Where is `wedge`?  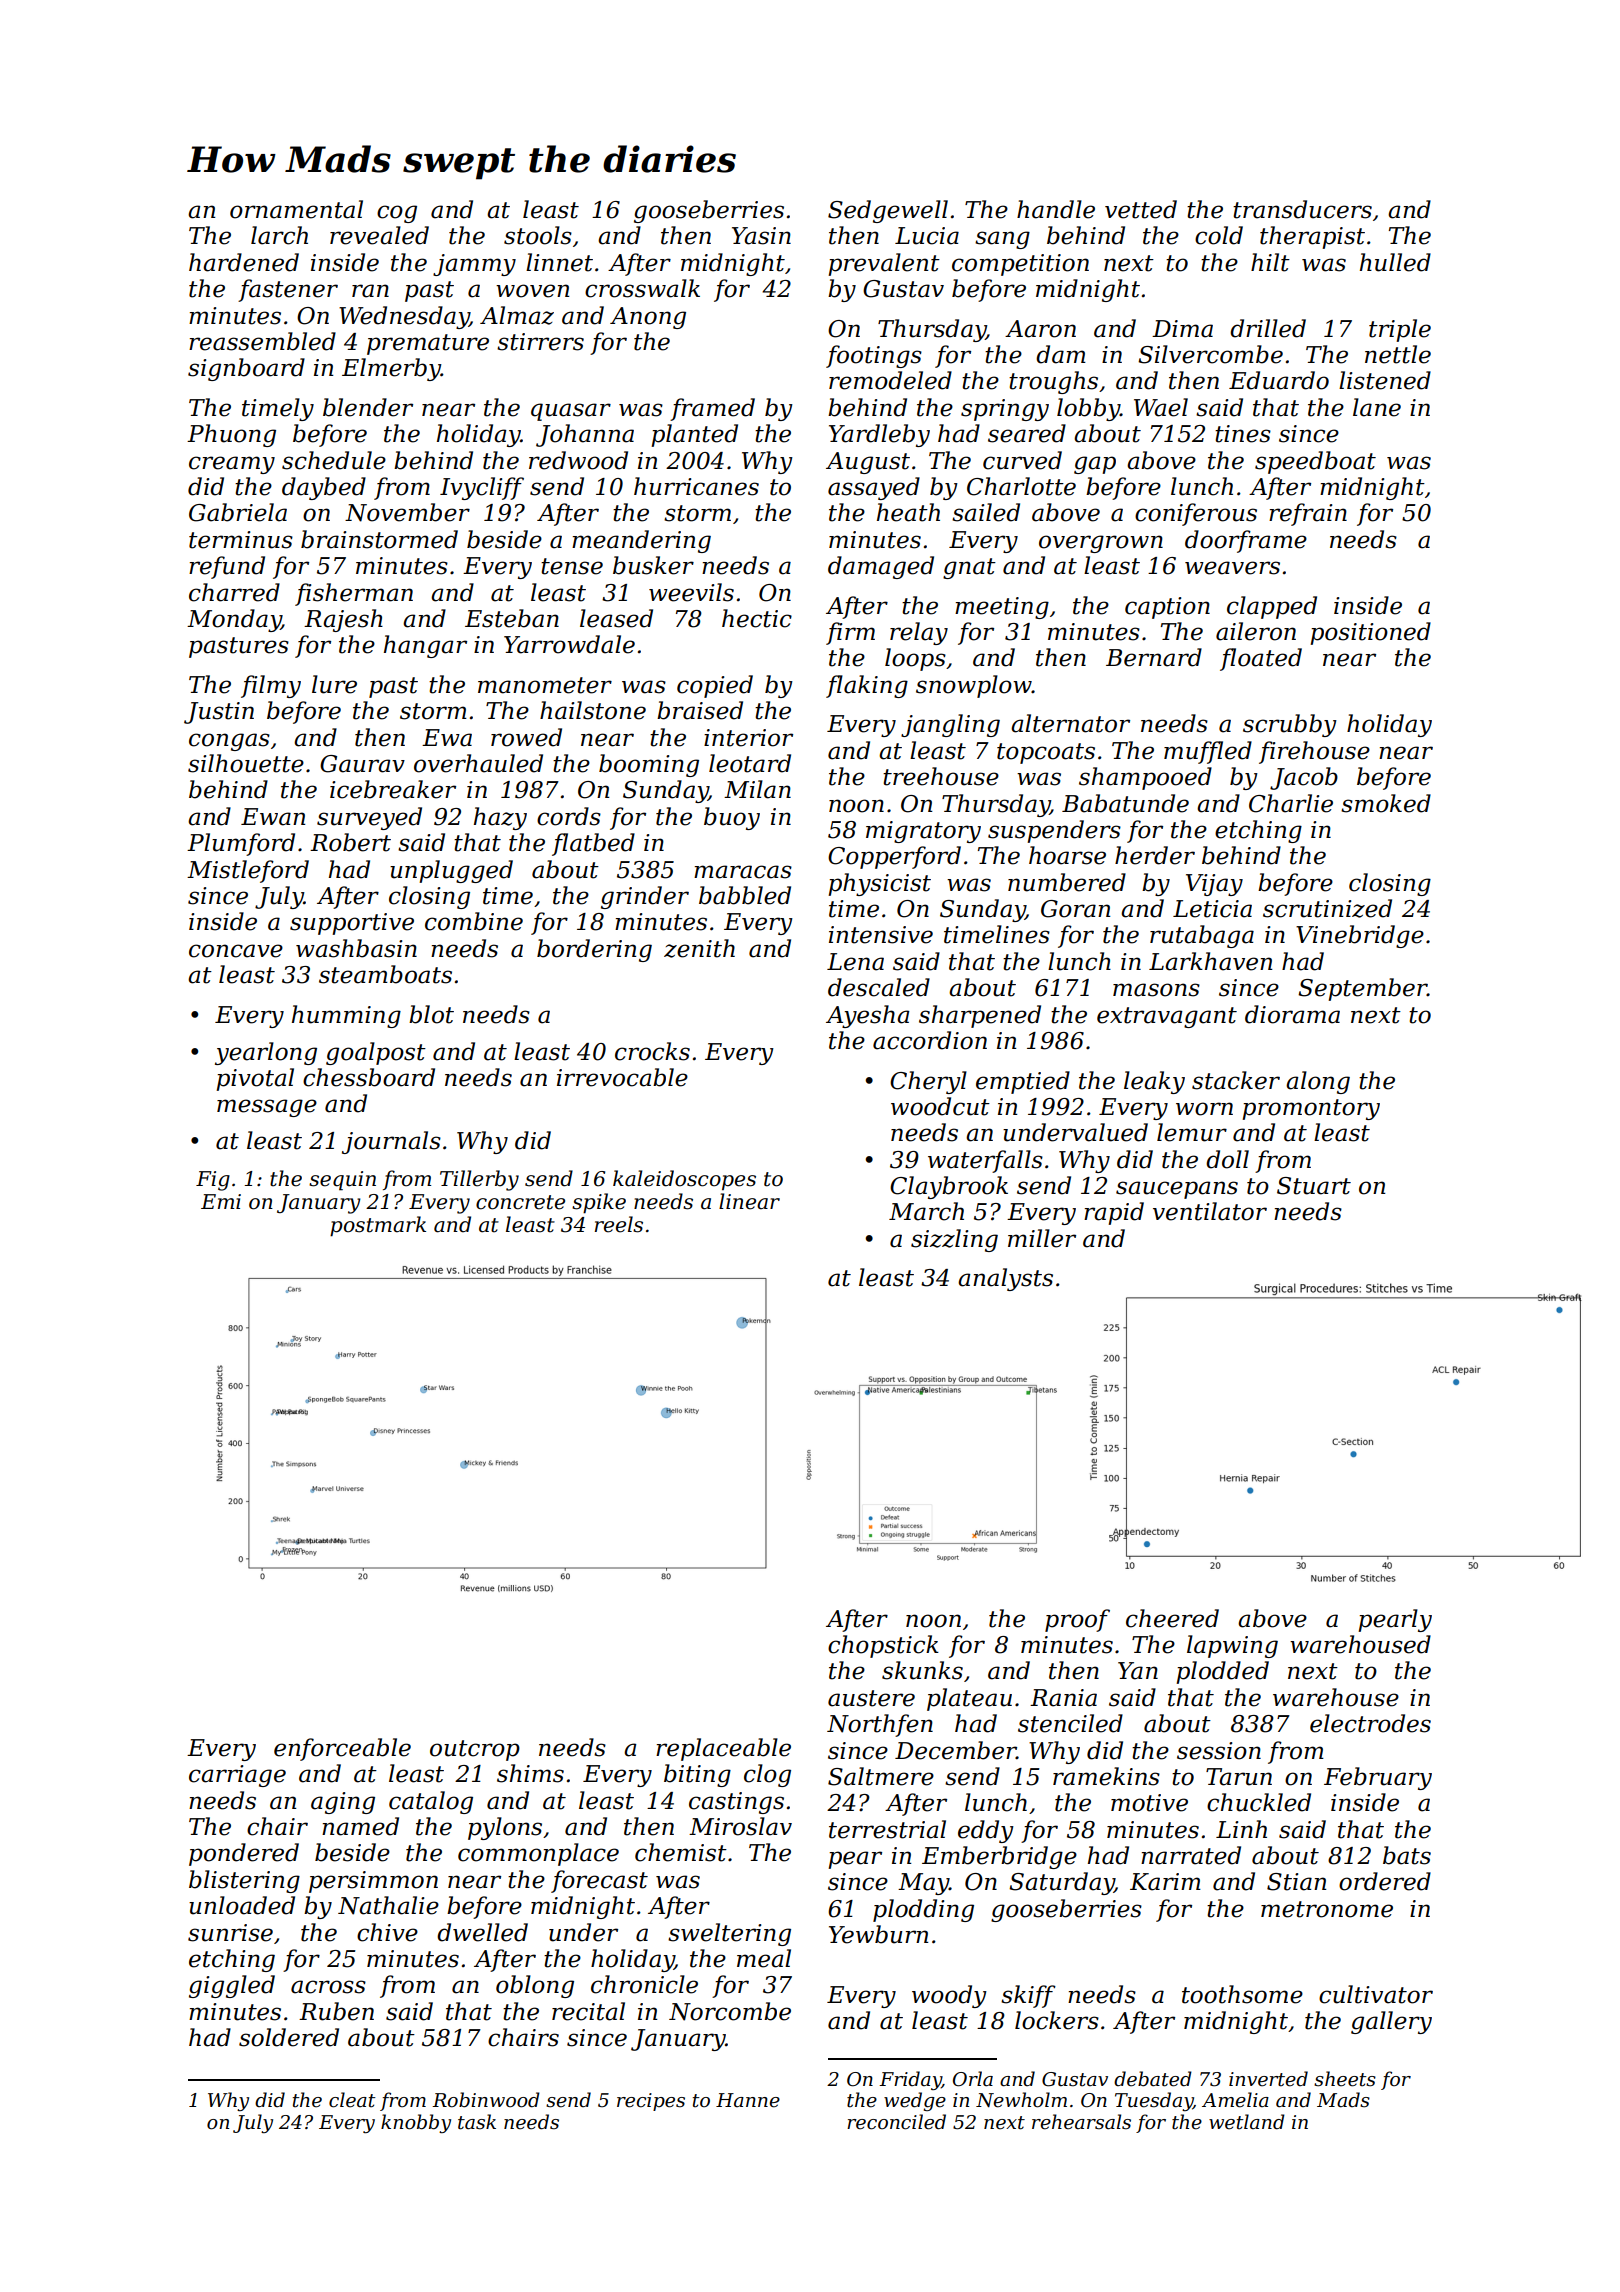 wedge is located at coordinates (915, 2101).
